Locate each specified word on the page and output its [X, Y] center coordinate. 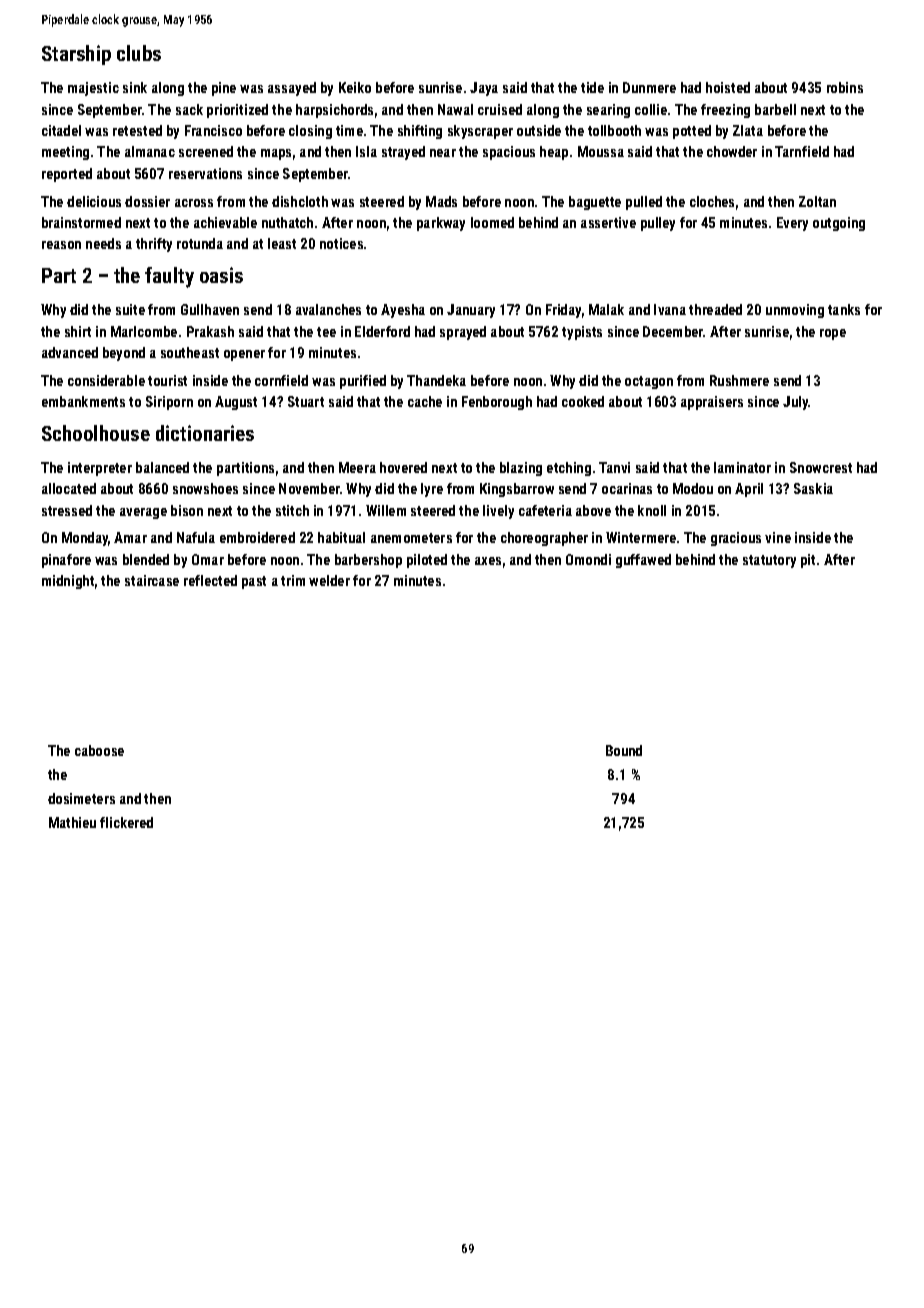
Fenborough [497, 403]
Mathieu [72, 822]
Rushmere [739, 380]
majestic [93, 89]
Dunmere [649, 87]
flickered [126, 822]
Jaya [484, 89]
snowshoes [205, 488]
